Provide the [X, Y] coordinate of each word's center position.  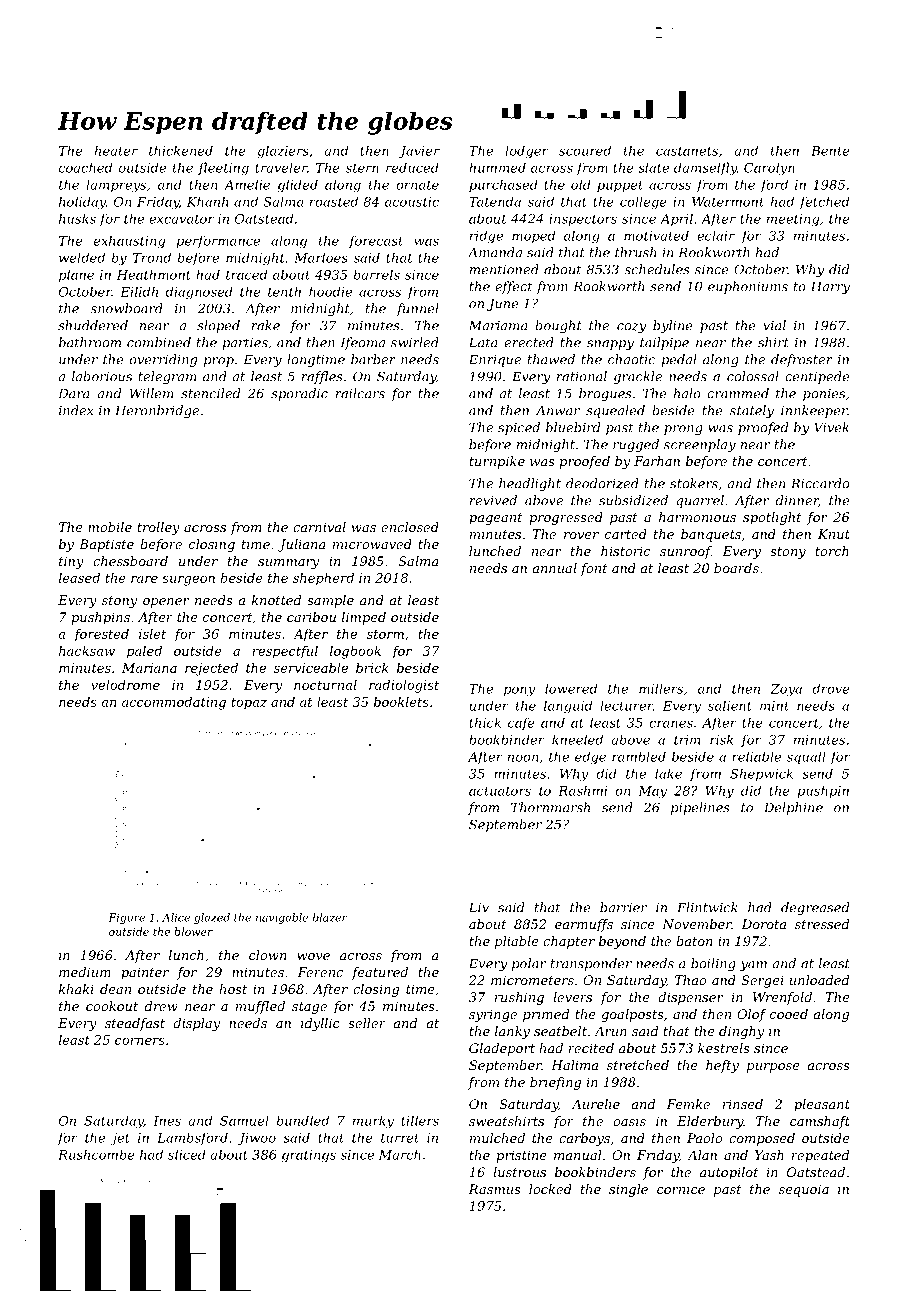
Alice [176, 917]
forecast [376, 241]
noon [523, 758]
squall [806, 757]
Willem [151, 393]
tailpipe [664, 343]
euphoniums [748, 287]
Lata [483, 342]
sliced [187, 1154]
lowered [571, 689]
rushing [519, 998]
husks [77, 218]
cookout [112, 1006]
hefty [722, 1066]
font [594, 569]
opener [166, 603]
